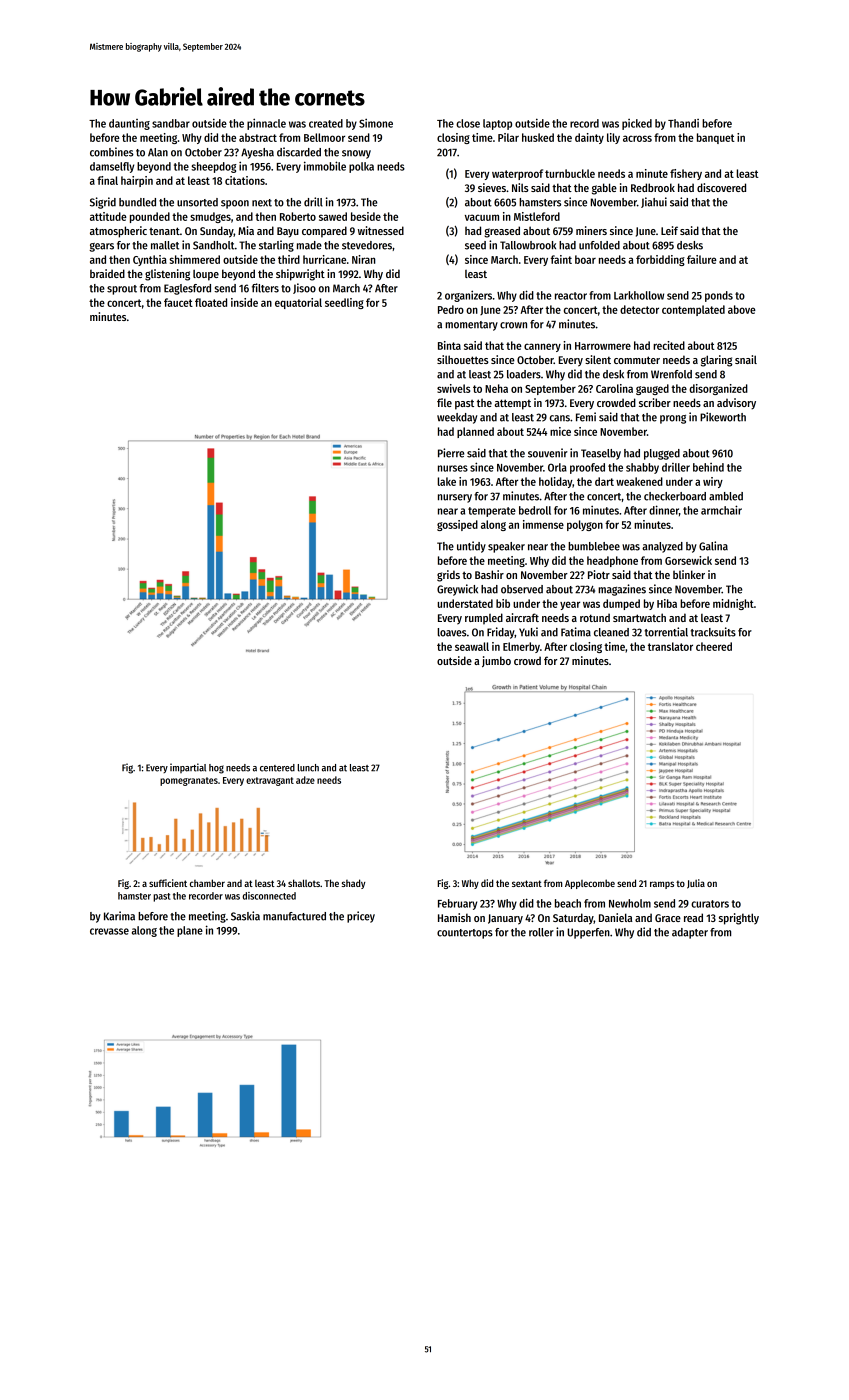  Describe the element at coordinates (714, 646) in the screenshot. I see `cheered` at that location.
